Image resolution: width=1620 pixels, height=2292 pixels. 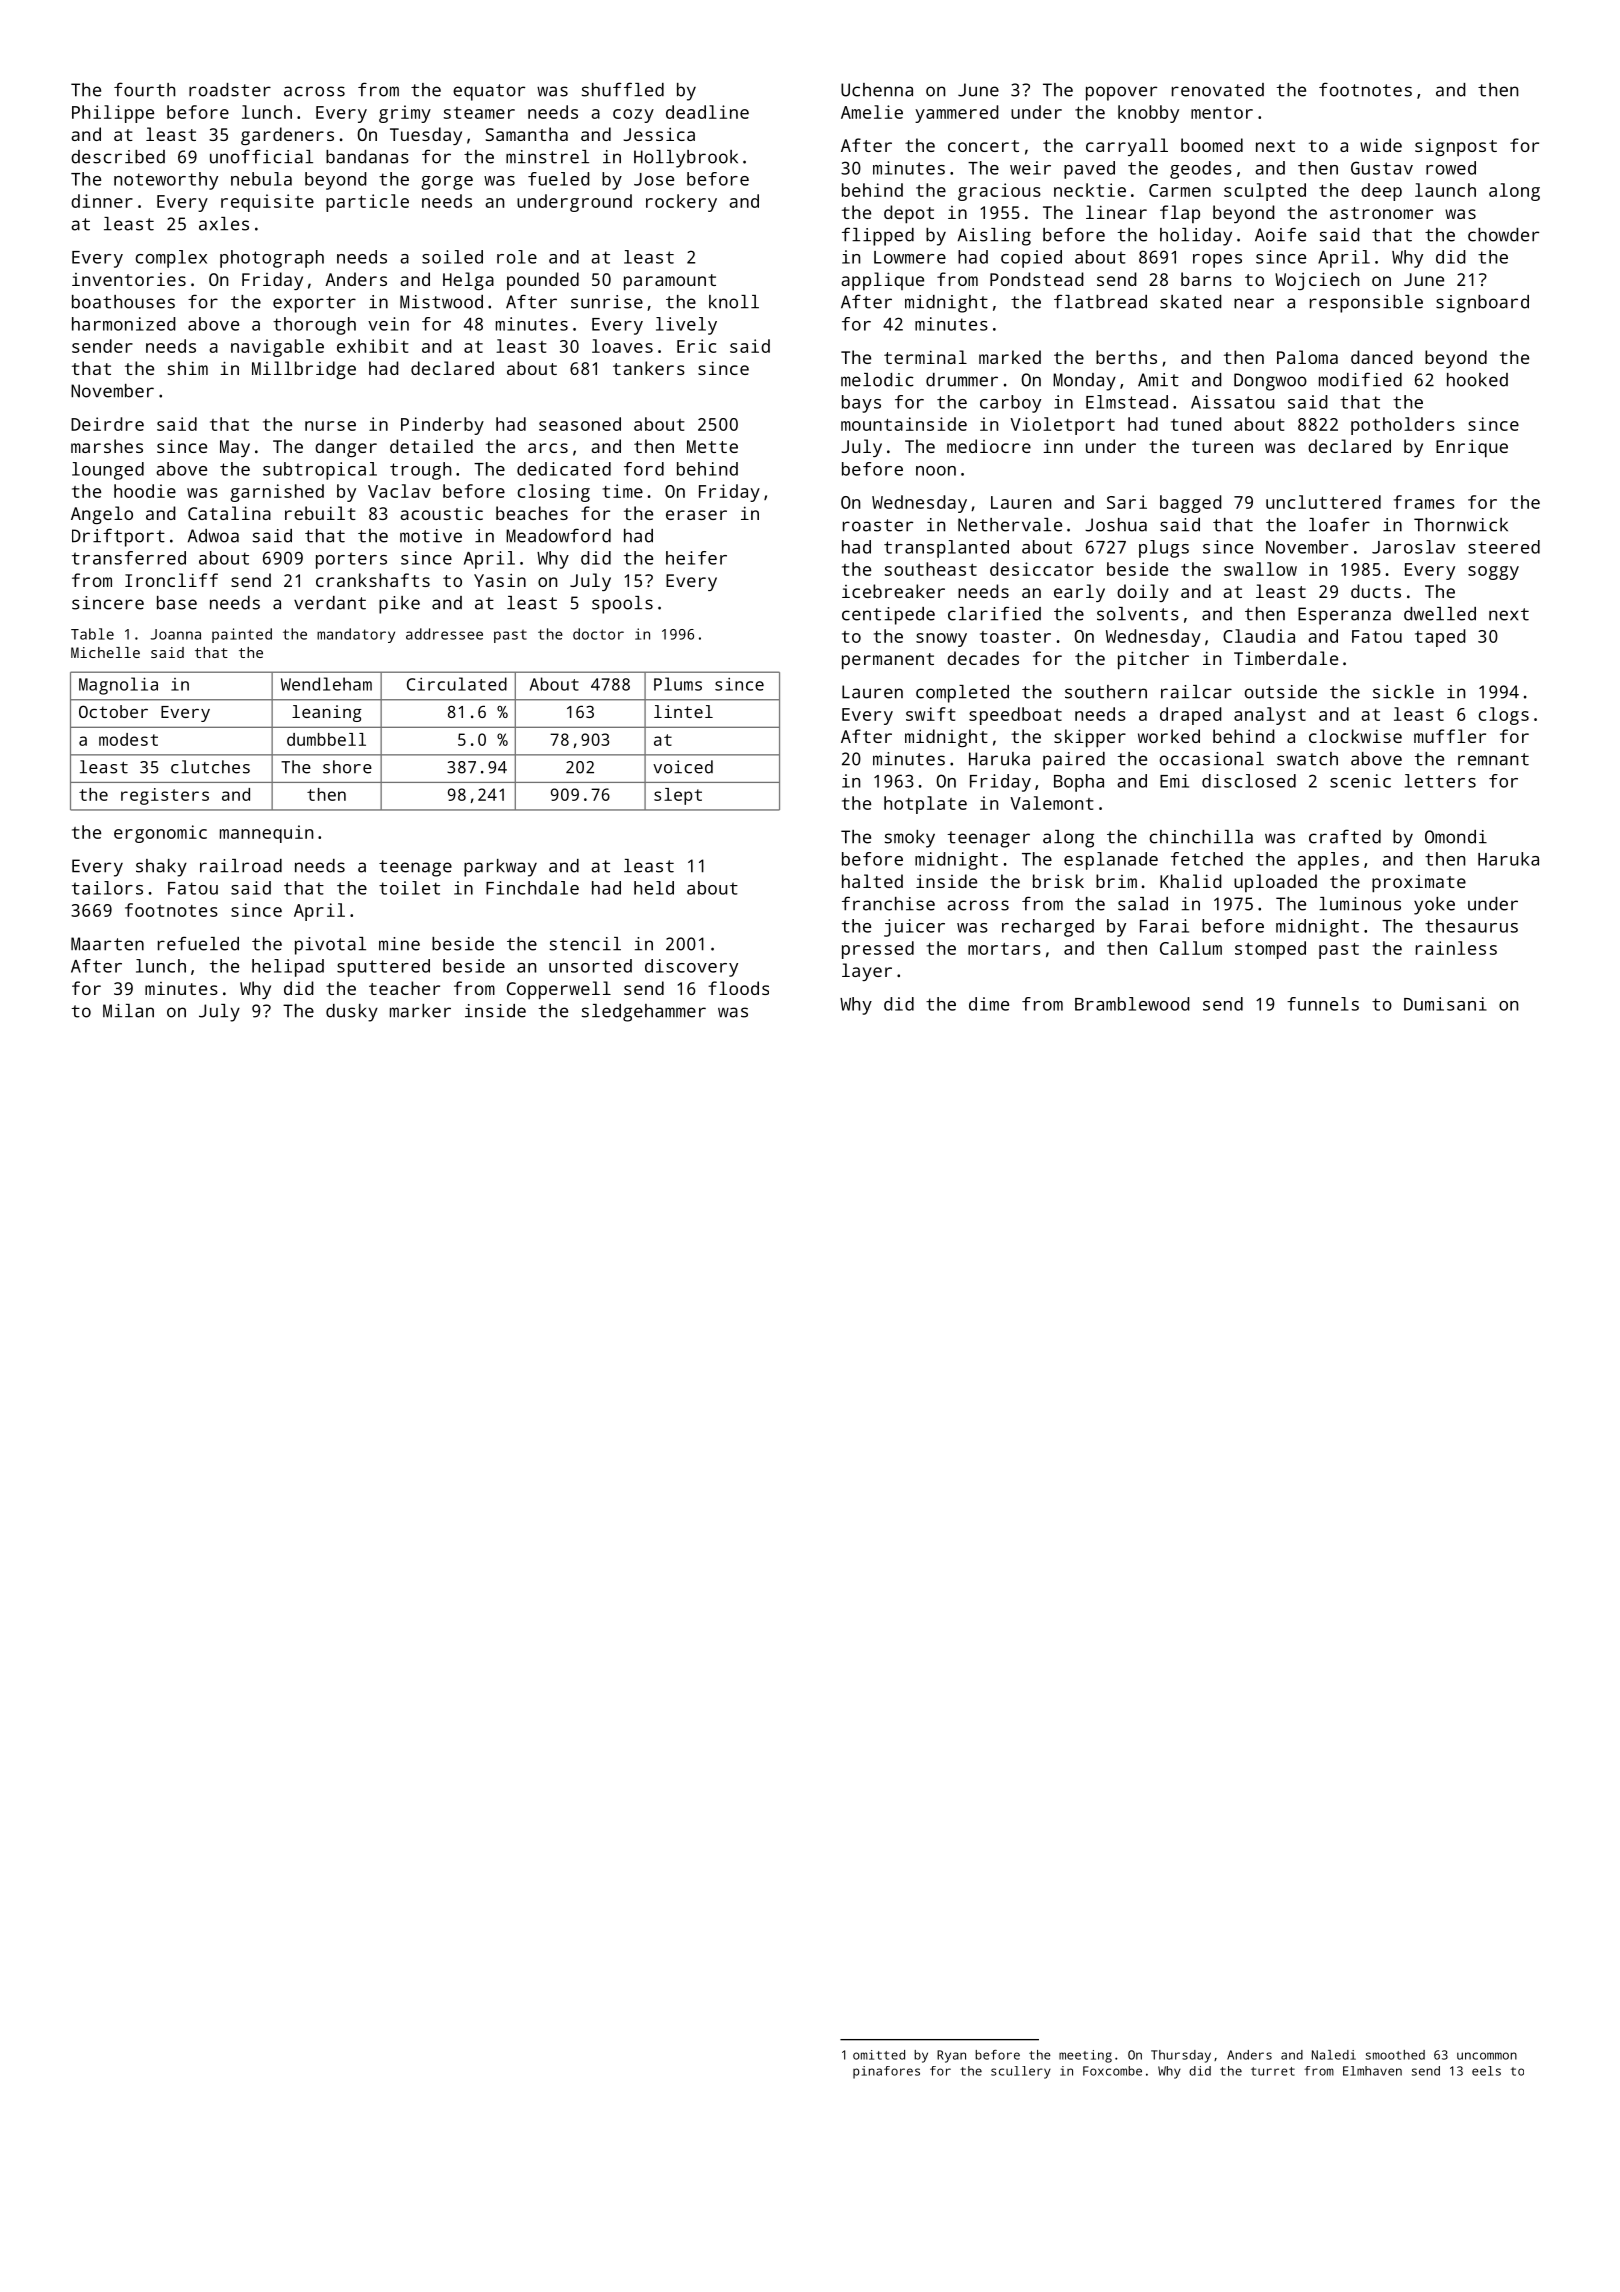 What do you see at coordinates (878, 525) in the document?
I see `roaster` at bounding box center [878, 525].
